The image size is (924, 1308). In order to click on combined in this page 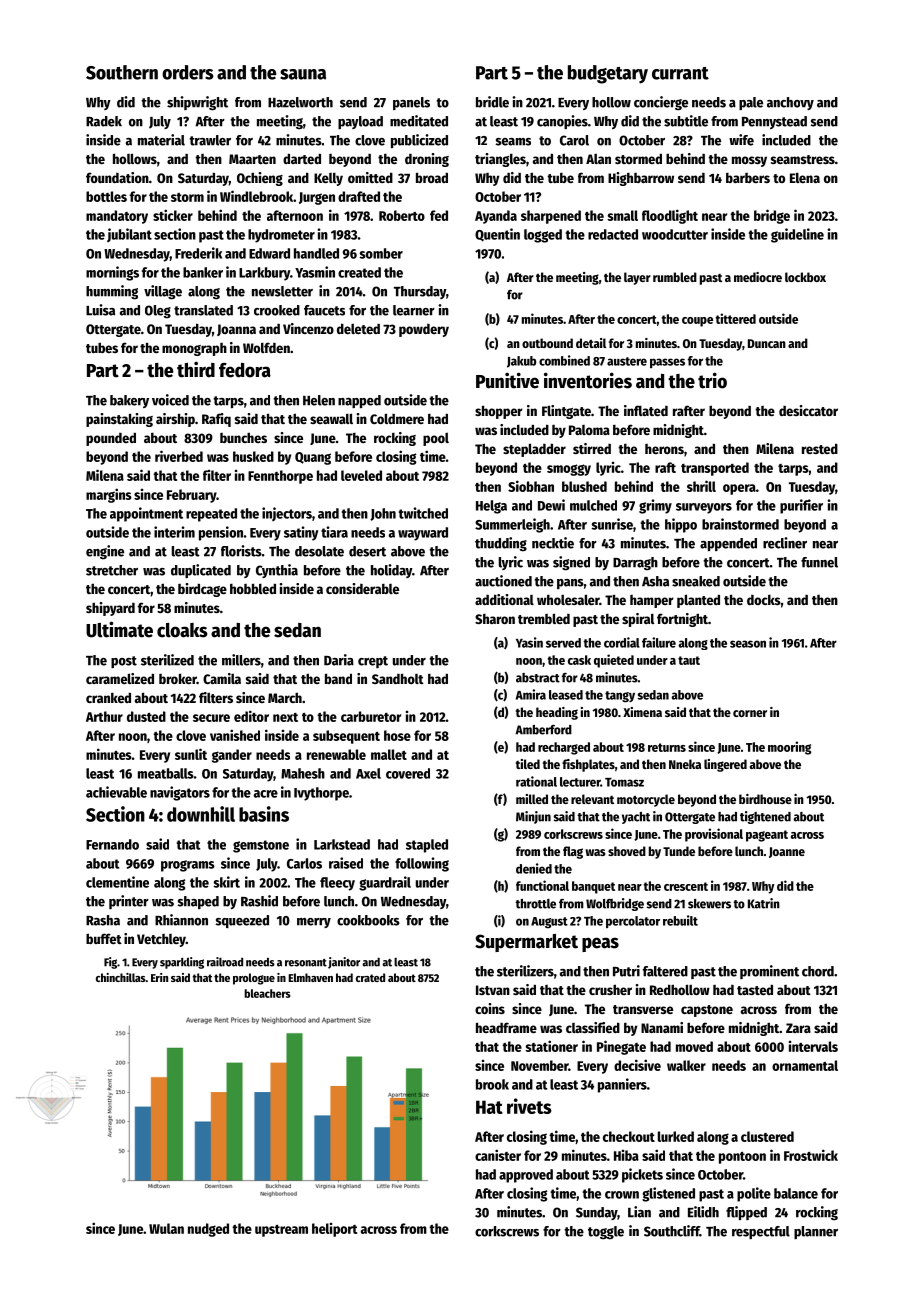, I will do `click(564, 360)`.
